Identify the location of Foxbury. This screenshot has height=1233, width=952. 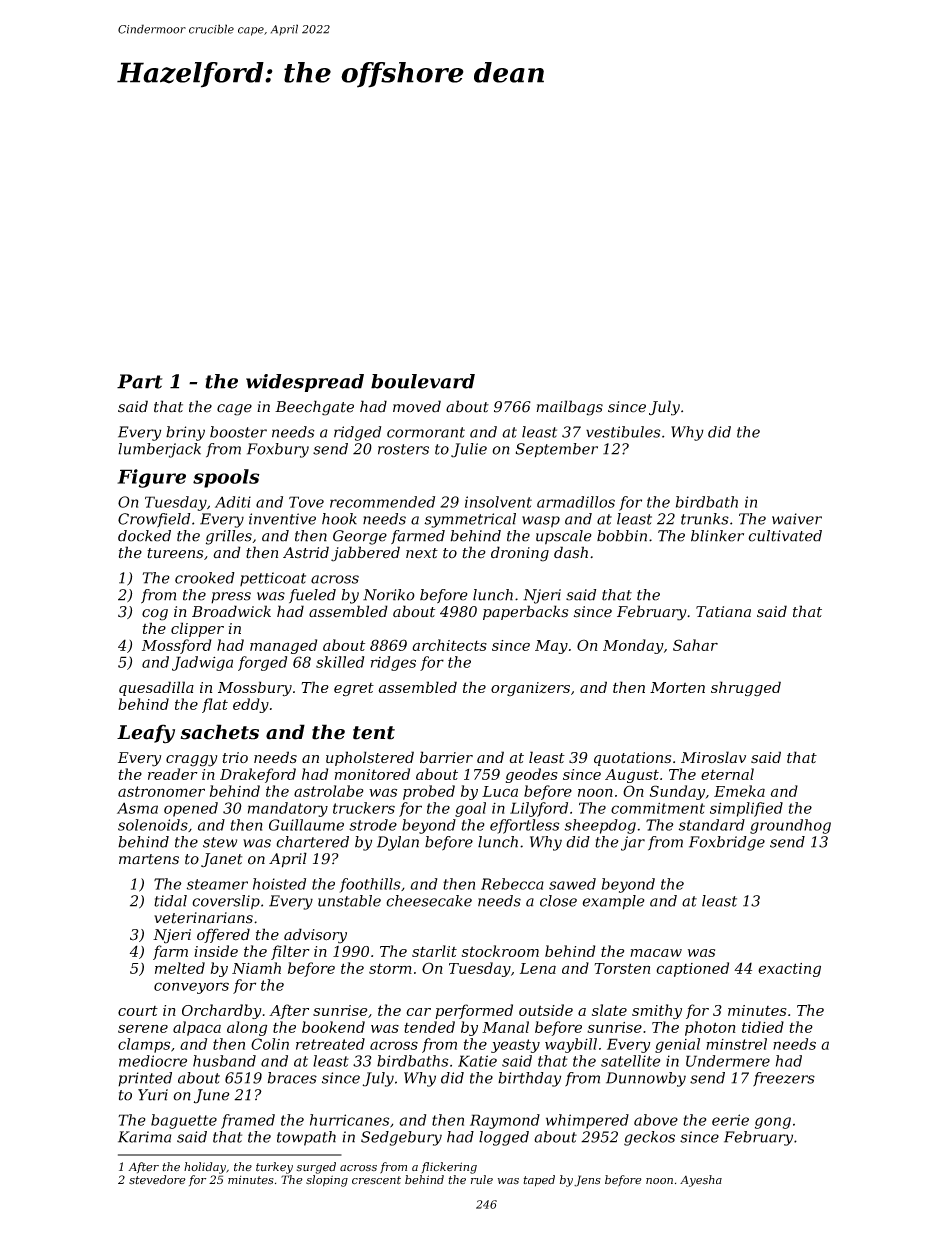
(278, 450).
